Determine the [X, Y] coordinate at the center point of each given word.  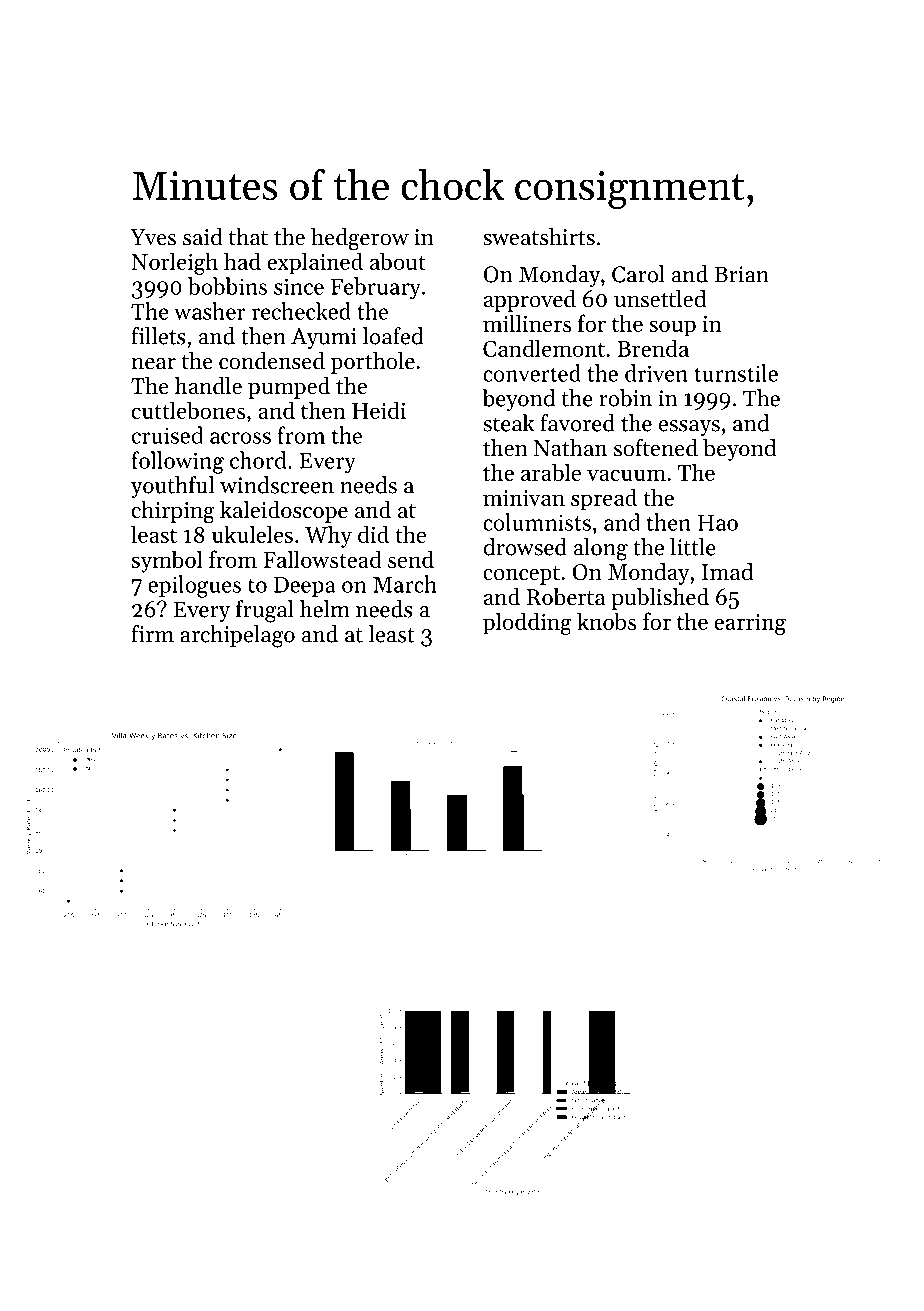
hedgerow [360, 239]
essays [689, 428]
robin [625, 398]
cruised [167, 435]
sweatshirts [539, 237]
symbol [167, 561]
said [203, 237]
